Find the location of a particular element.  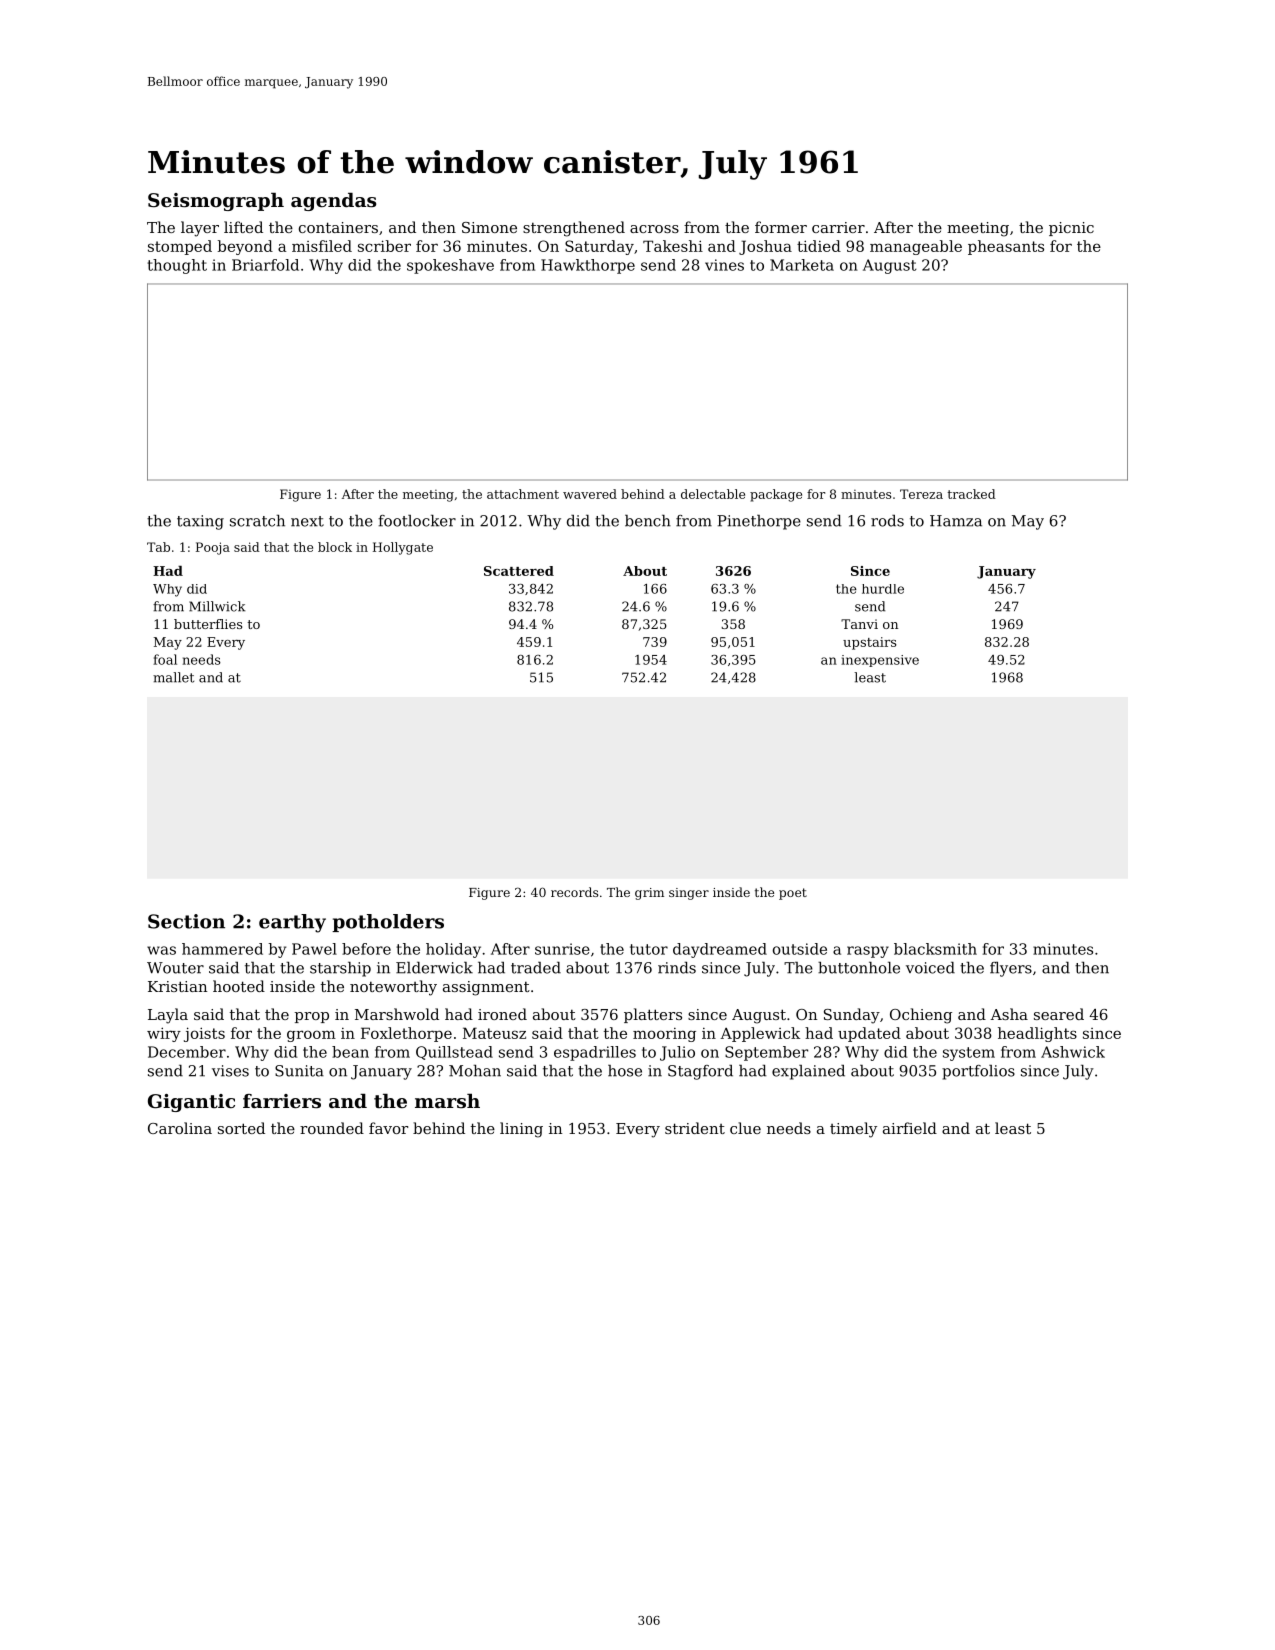

Tanvi is located at coordinates (859, 624).
